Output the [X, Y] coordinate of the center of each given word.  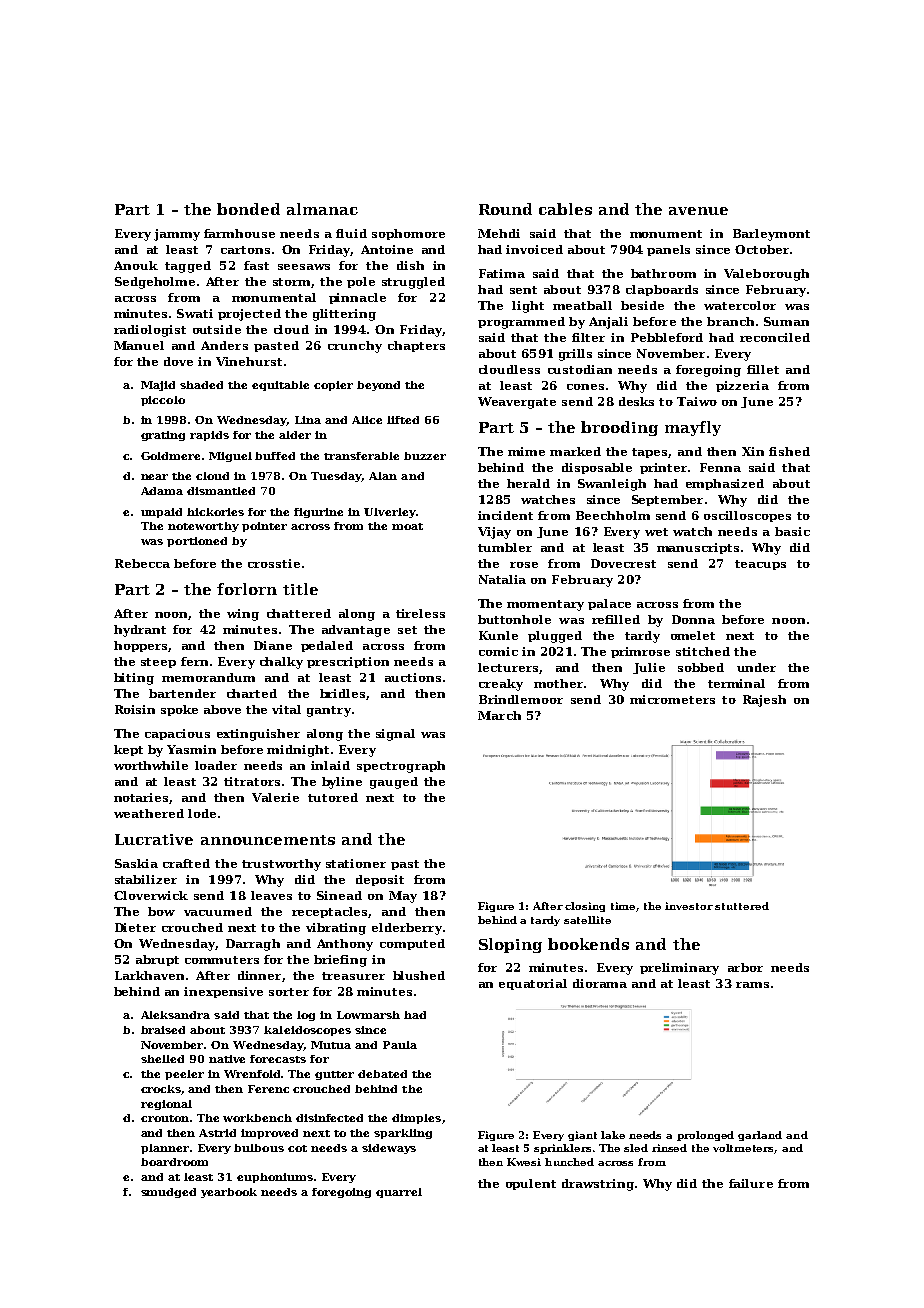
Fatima [502, 273]
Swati [195, 313]
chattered [299, 613]
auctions [413, 677]
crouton [165, 1118]
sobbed [701, 667]
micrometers [672, 699]
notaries [141, 797]
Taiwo [697, 401]
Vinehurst [249, 361]
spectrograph [401, 767]
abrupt [157, 960]
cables [565, 209]
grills [575, 355]
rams [752, 985]
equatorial [533, 984]
